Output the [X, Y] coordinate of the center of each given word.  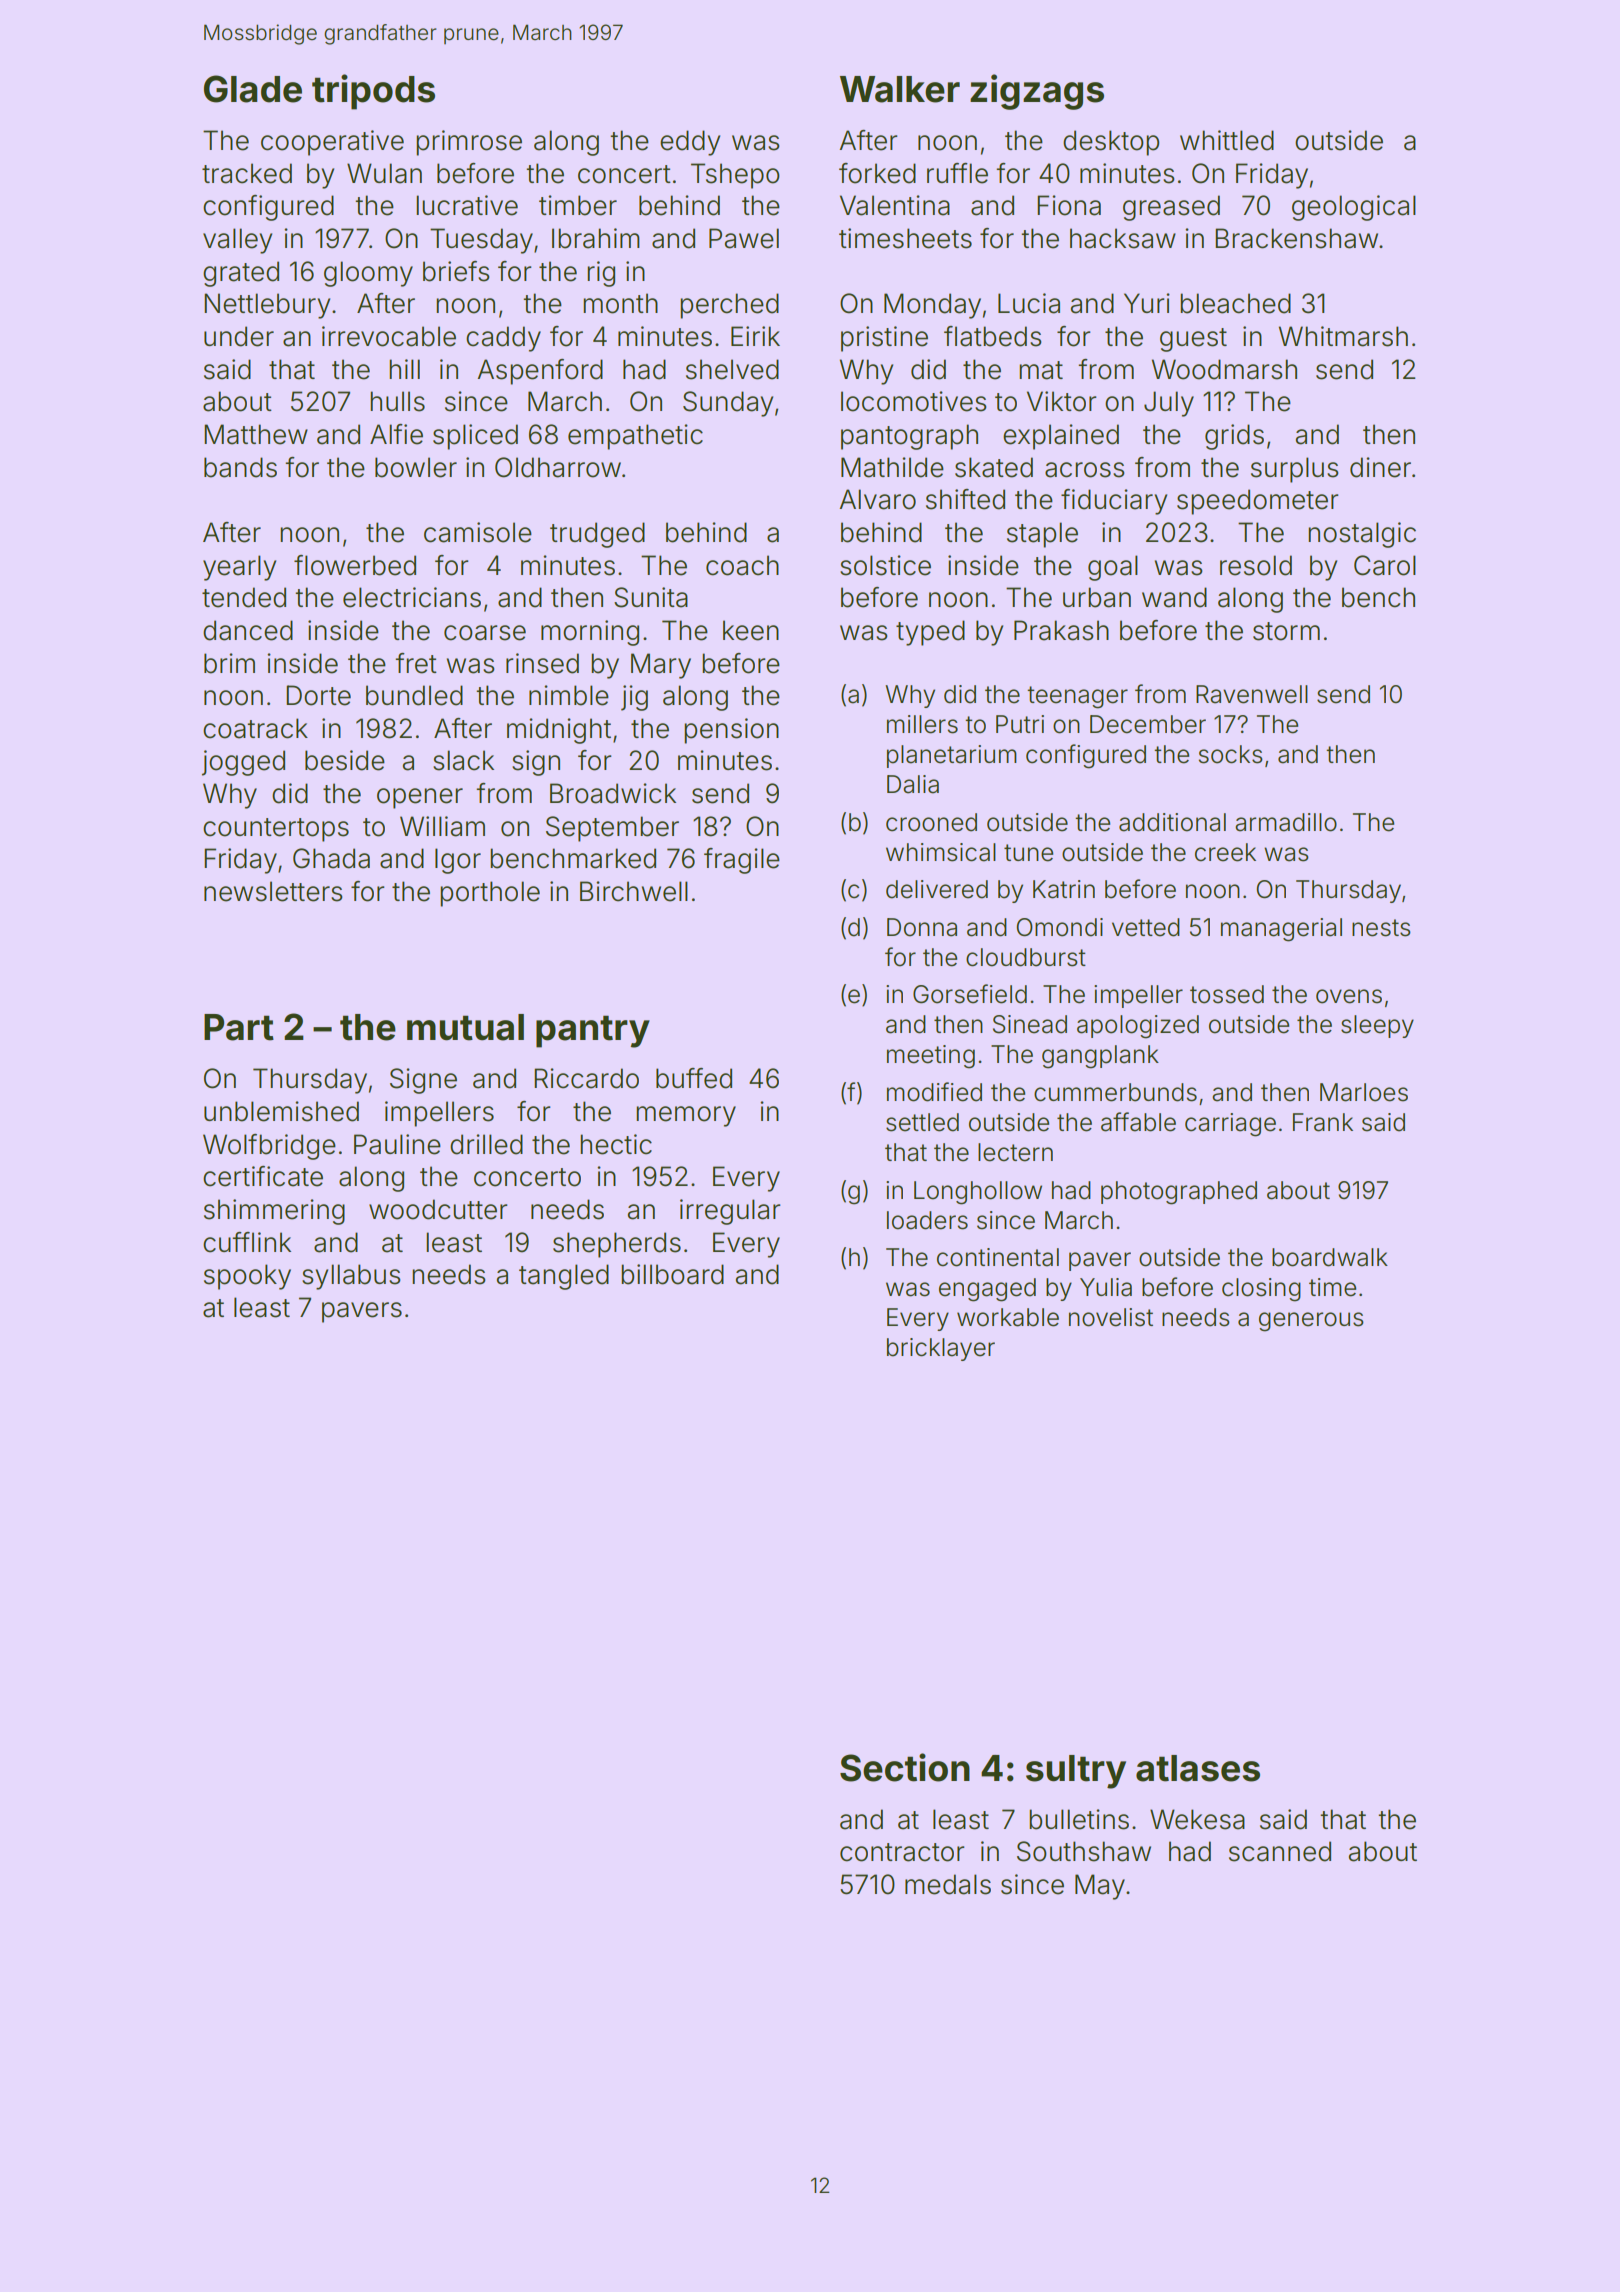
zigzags [1037, 92]
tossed [1227, 994]
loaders [927, 1220]
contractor [902, 1852]
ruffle [957, 173]
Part [239, 1027]
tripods [373, 92]
